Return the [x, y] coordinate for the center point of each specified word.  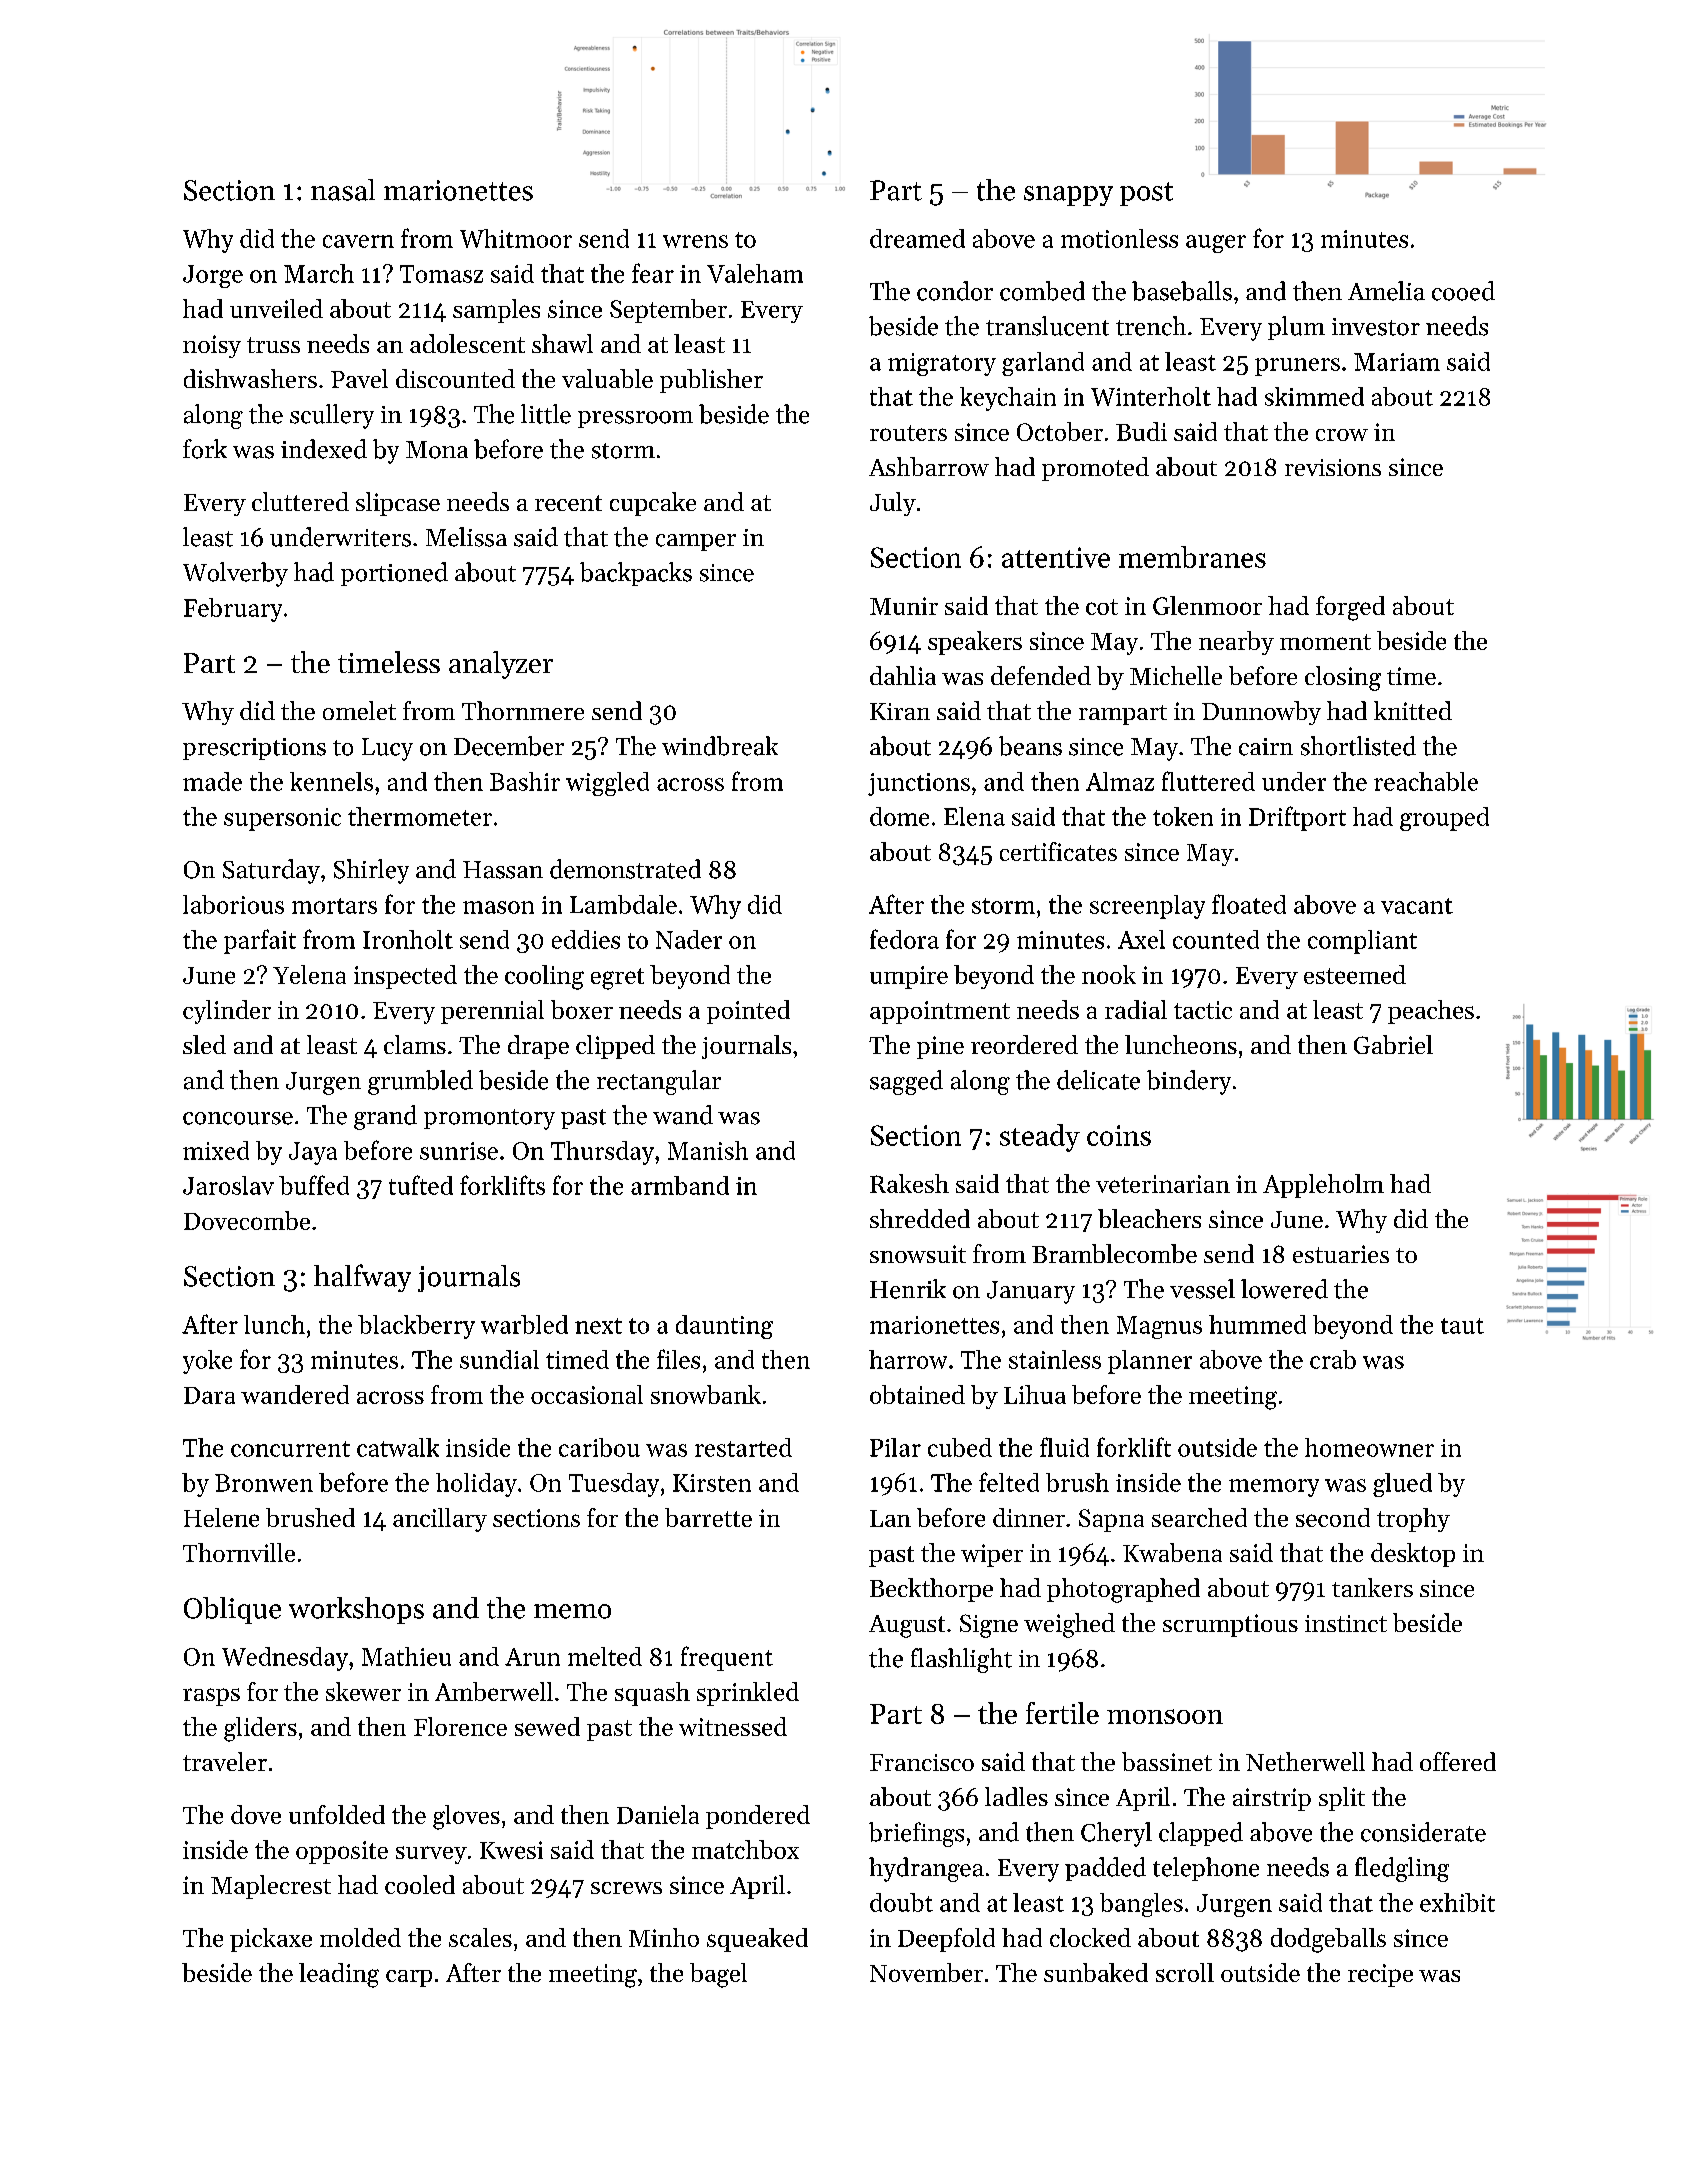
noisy [212, 346]
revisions [1333, 467]
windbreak [720, 746]
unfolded [337, 1814]
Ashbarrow [929, 466]
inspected [405, 977]
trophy [1413, 1520]
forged [1350, 608]
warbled [524, 1324]
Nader [689, 939]
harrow [908, 1359]
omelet [359, 710]
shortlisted [1358, 746]
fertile [1062, 1713]
